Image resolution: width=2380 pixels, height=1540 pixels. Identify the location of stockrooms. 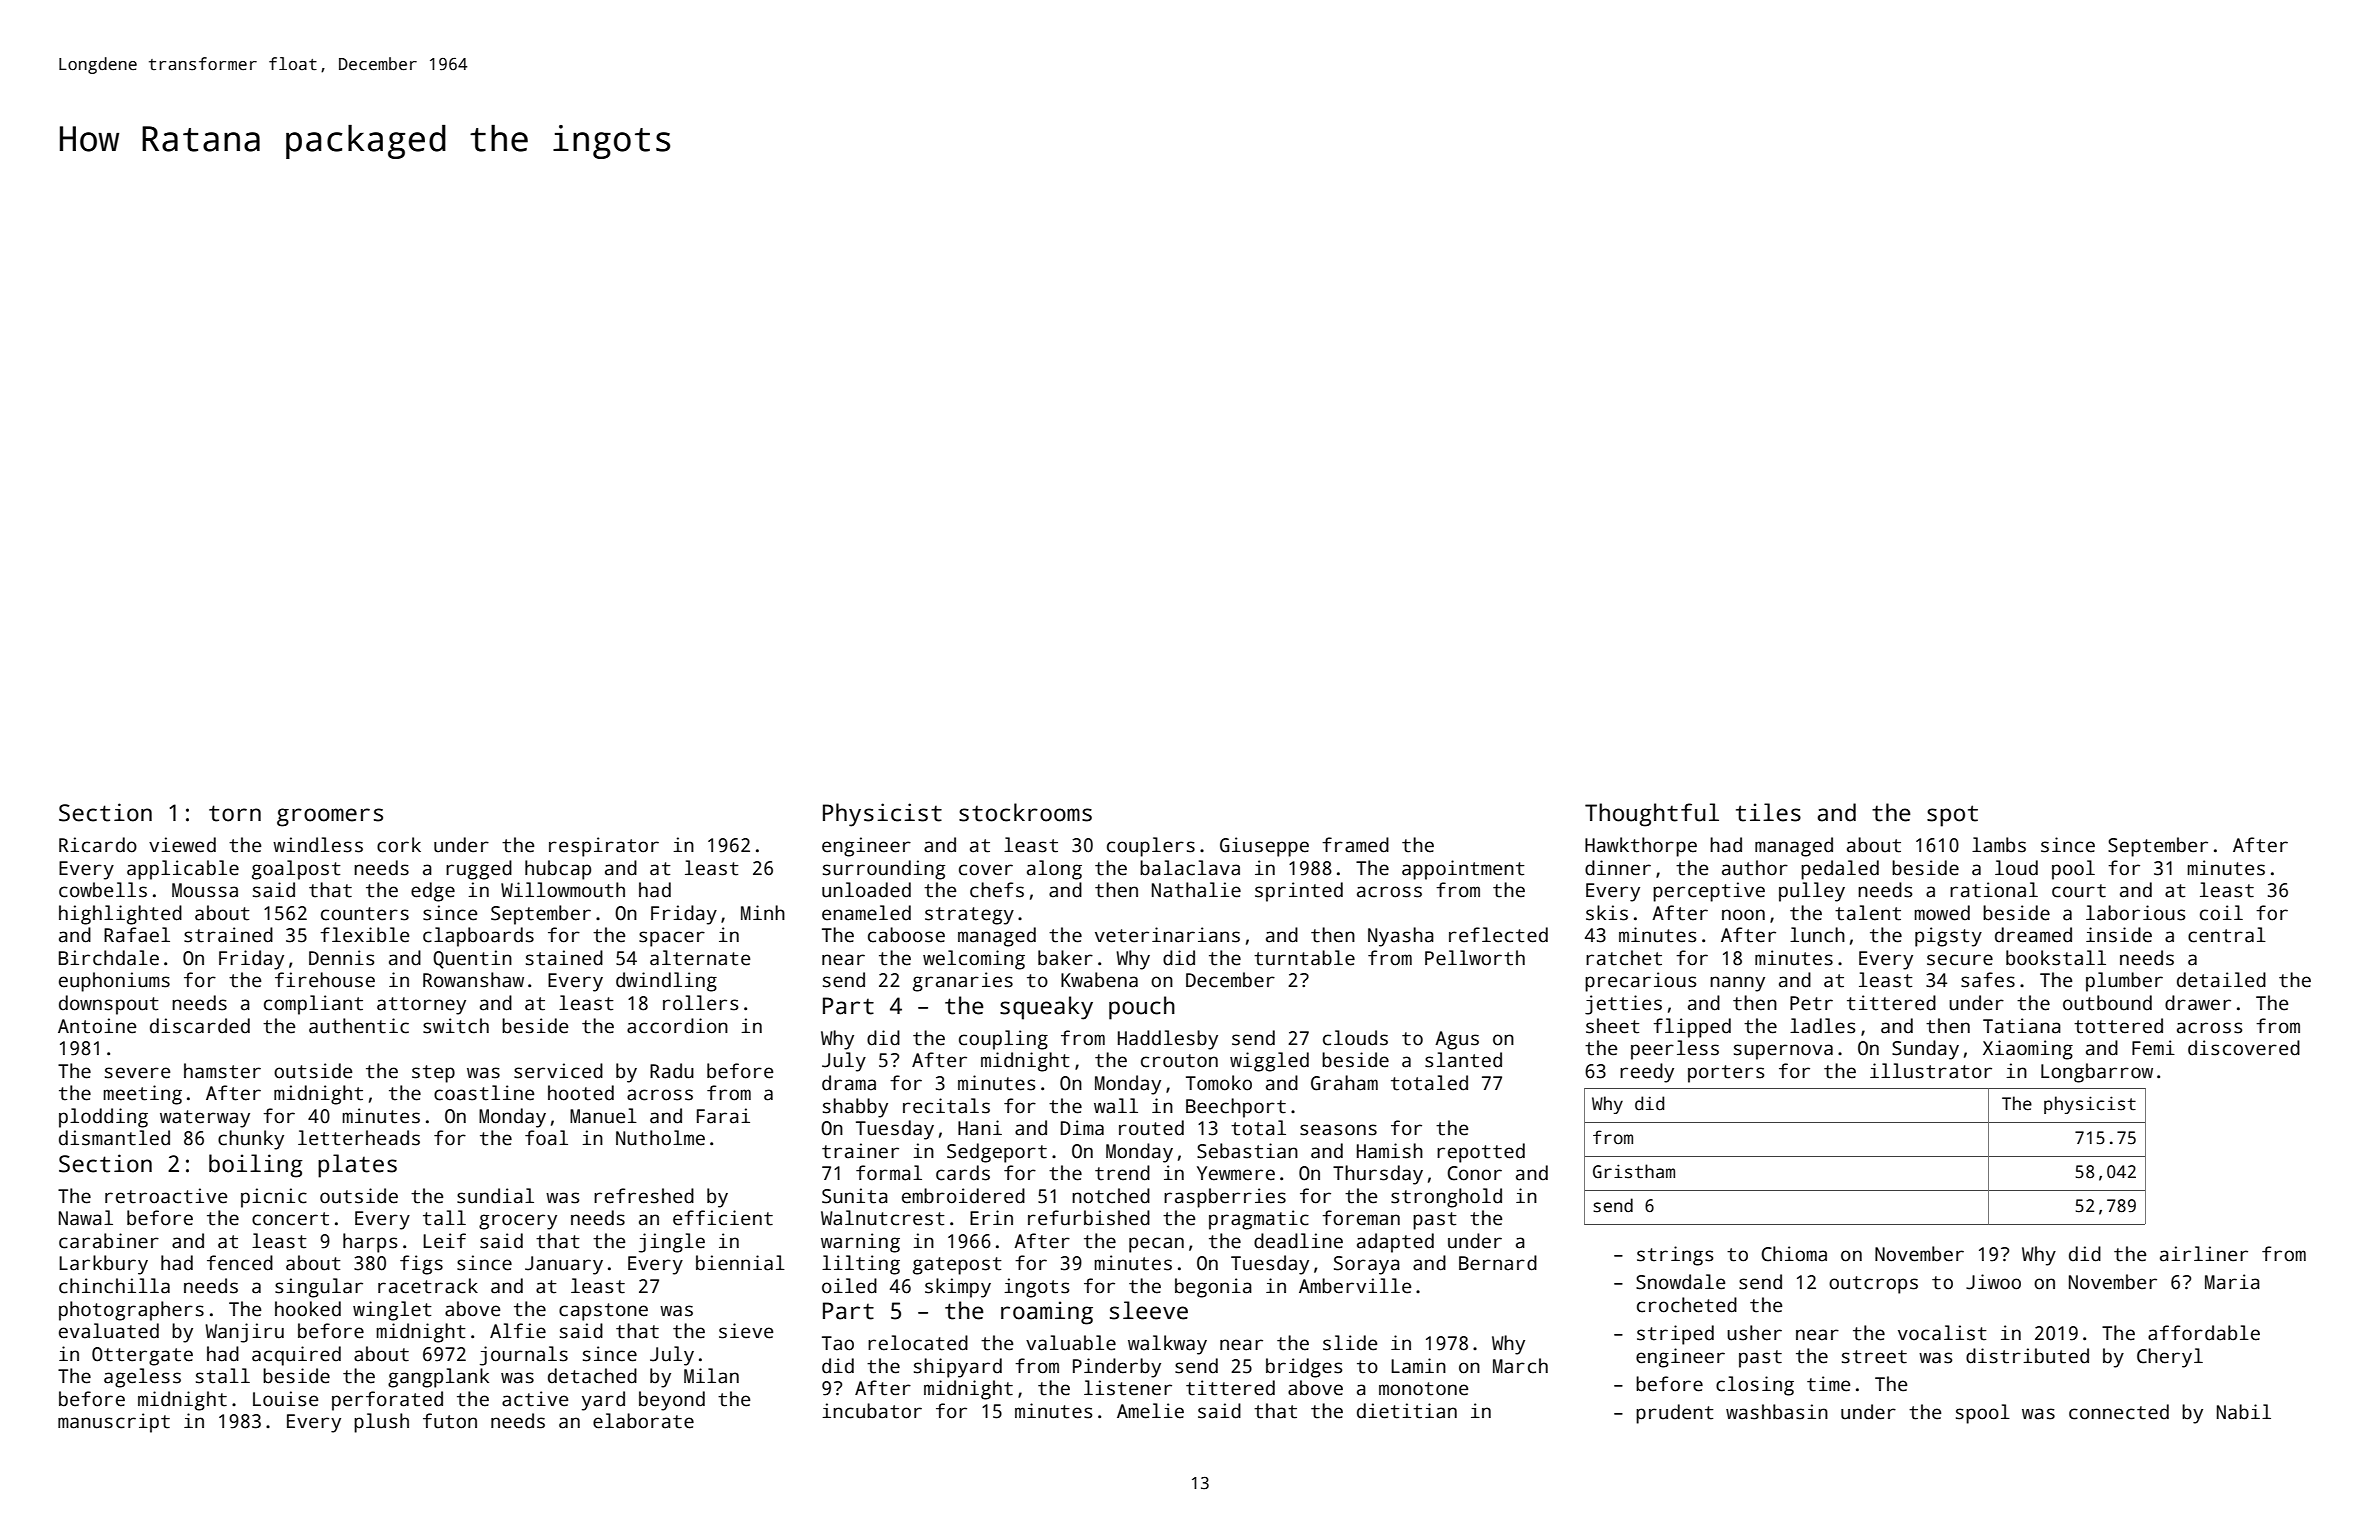
(1025, 812).
